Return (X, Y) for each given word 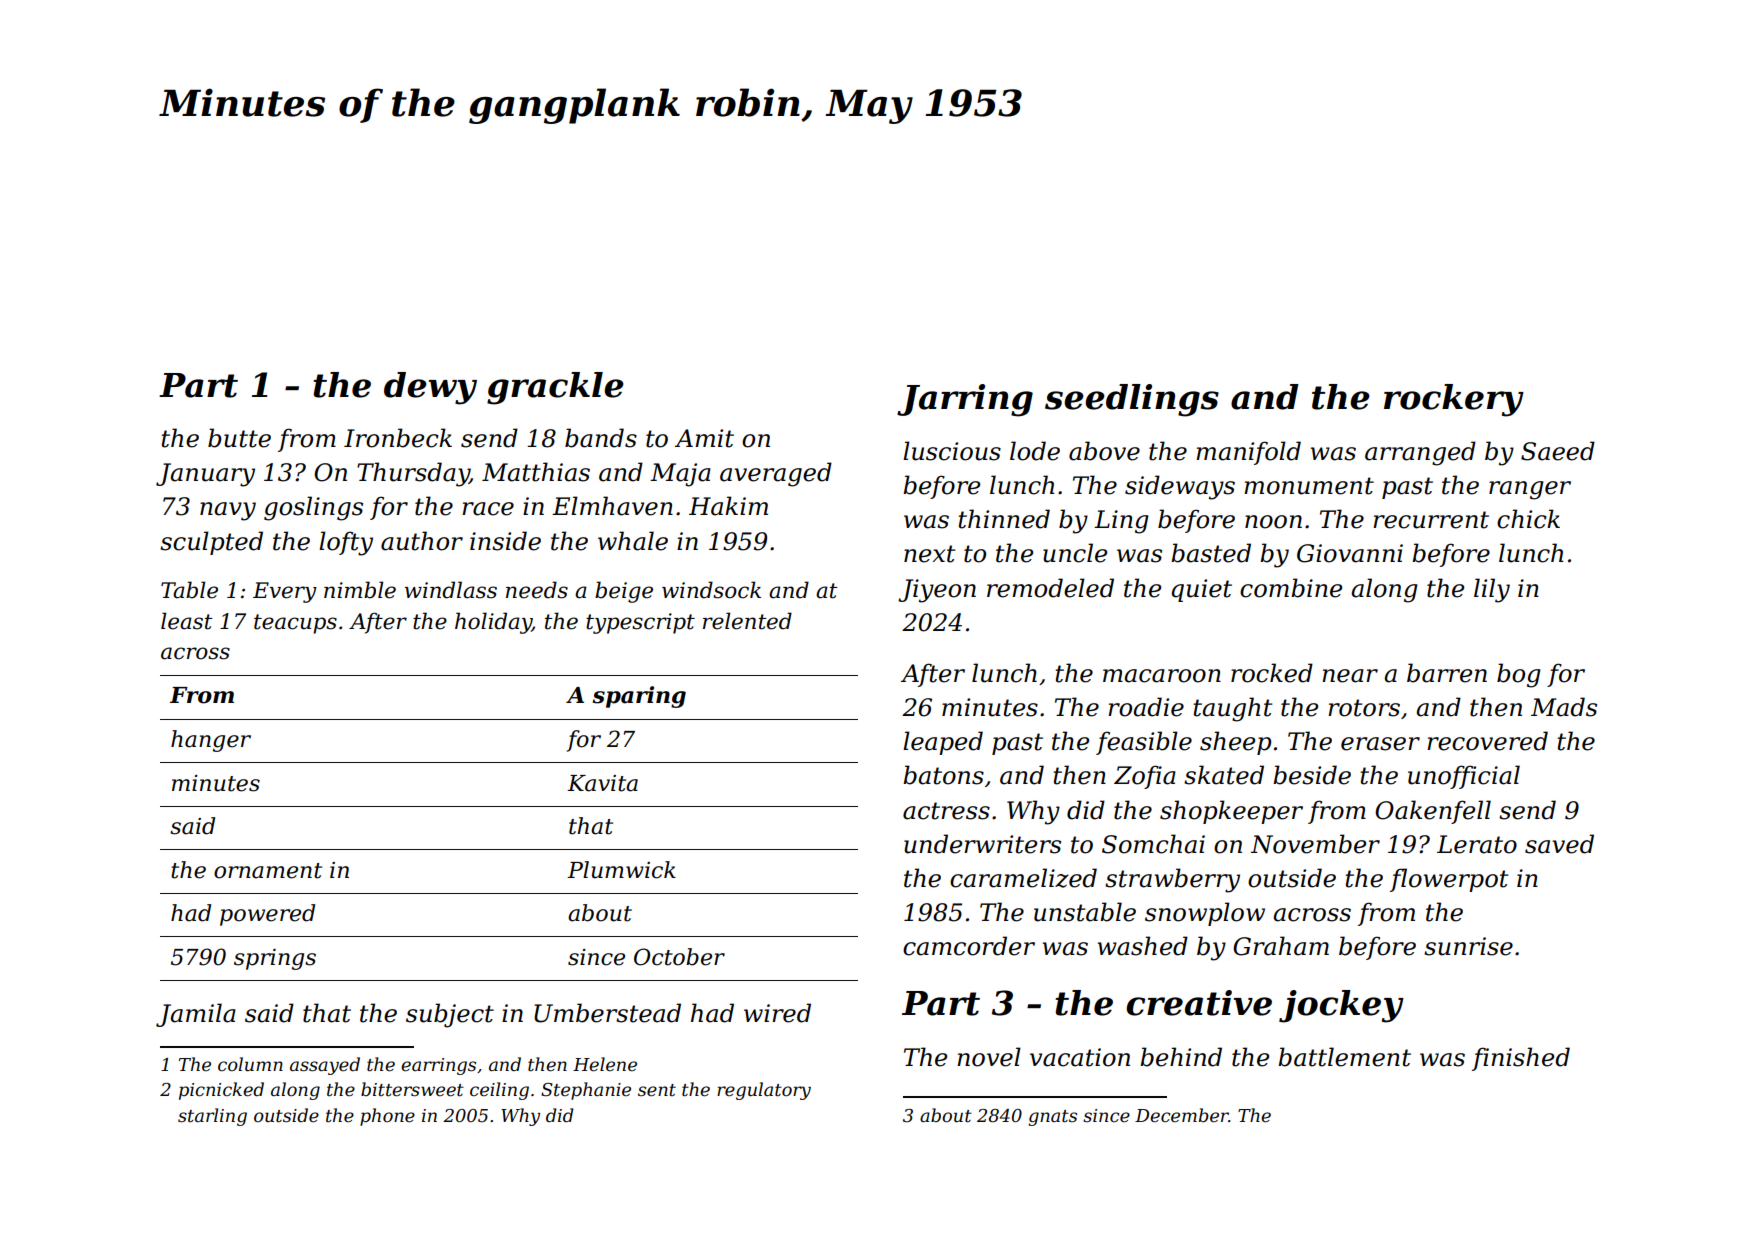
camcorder (969, 946)
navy (228, 511)
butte (239, 438)
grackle (555, 388)
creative (1199, 1003)
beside (1312, 775)
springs (275, 959)
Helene (605, 1064)
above (1104, 451)
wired (777, 1013)
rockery (1454, 400)
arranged (1420, 453)
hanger (211, 741)
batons (943, 775)
